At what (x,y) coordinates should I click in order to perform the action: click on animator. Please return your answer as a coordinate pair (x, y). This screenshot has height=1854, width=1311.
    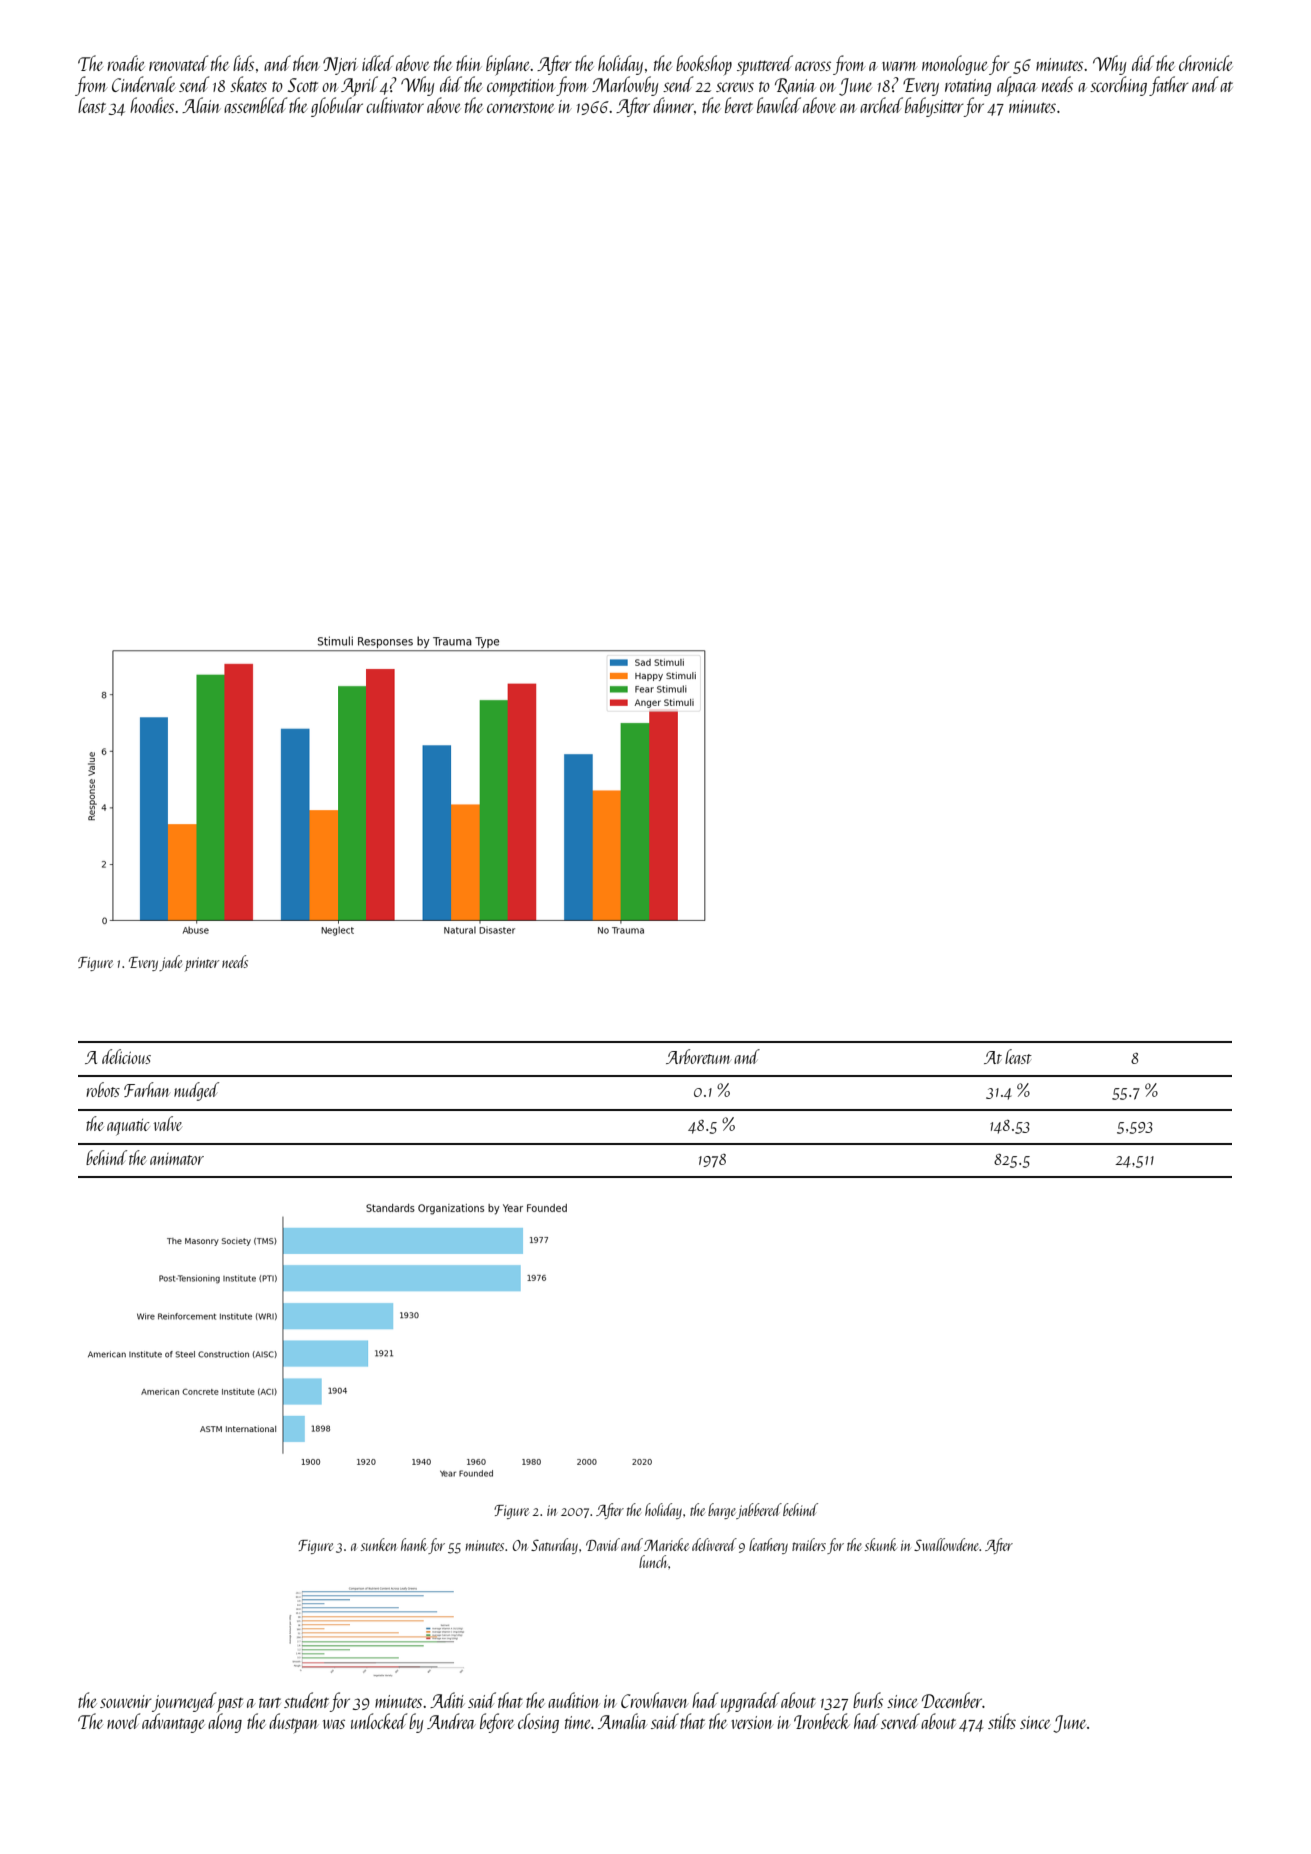
    Looking at the image, I should click on (177, 1159).
